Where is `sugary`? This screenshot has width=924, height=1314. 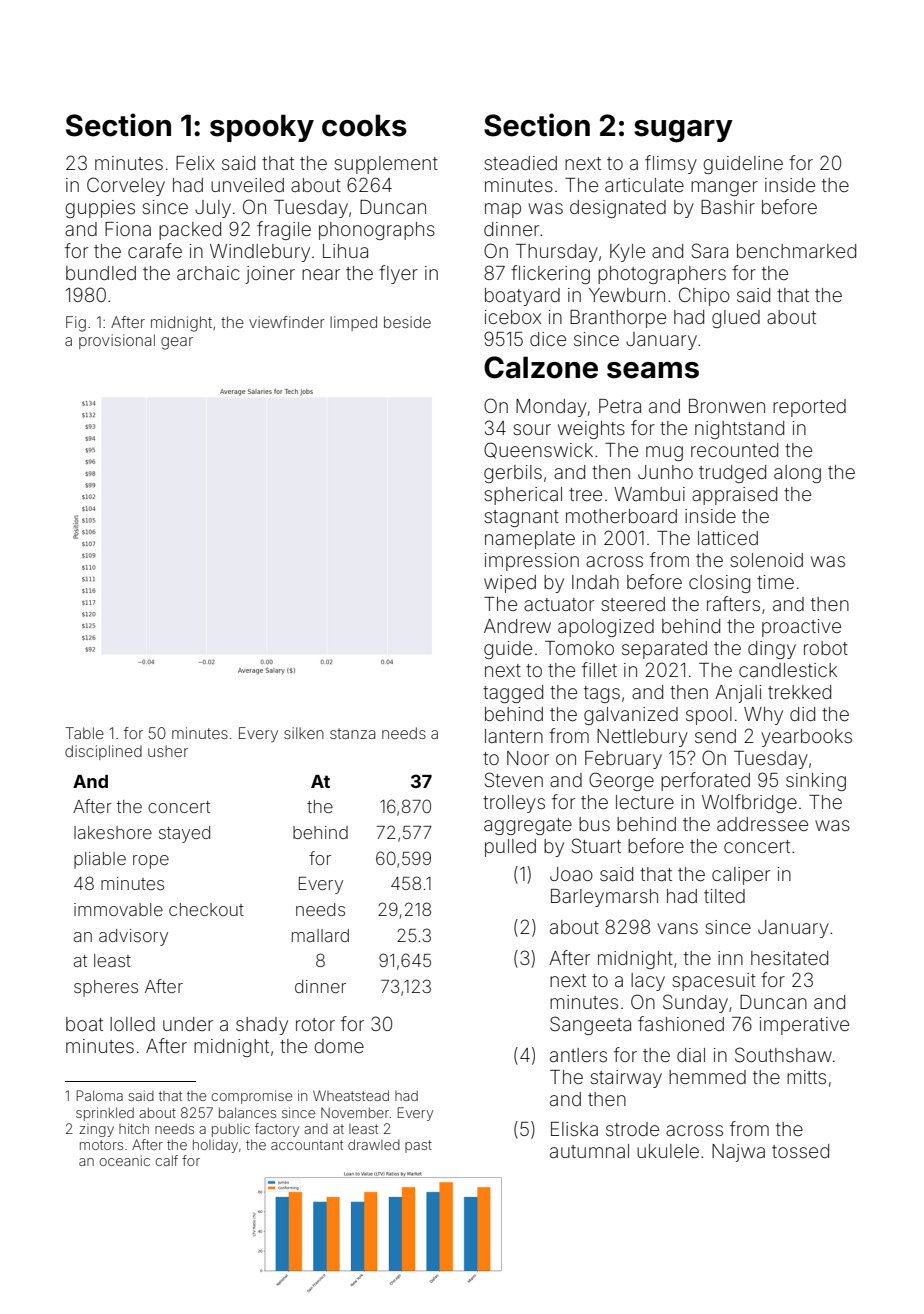 sugary is located at coordinates (683, 131).
